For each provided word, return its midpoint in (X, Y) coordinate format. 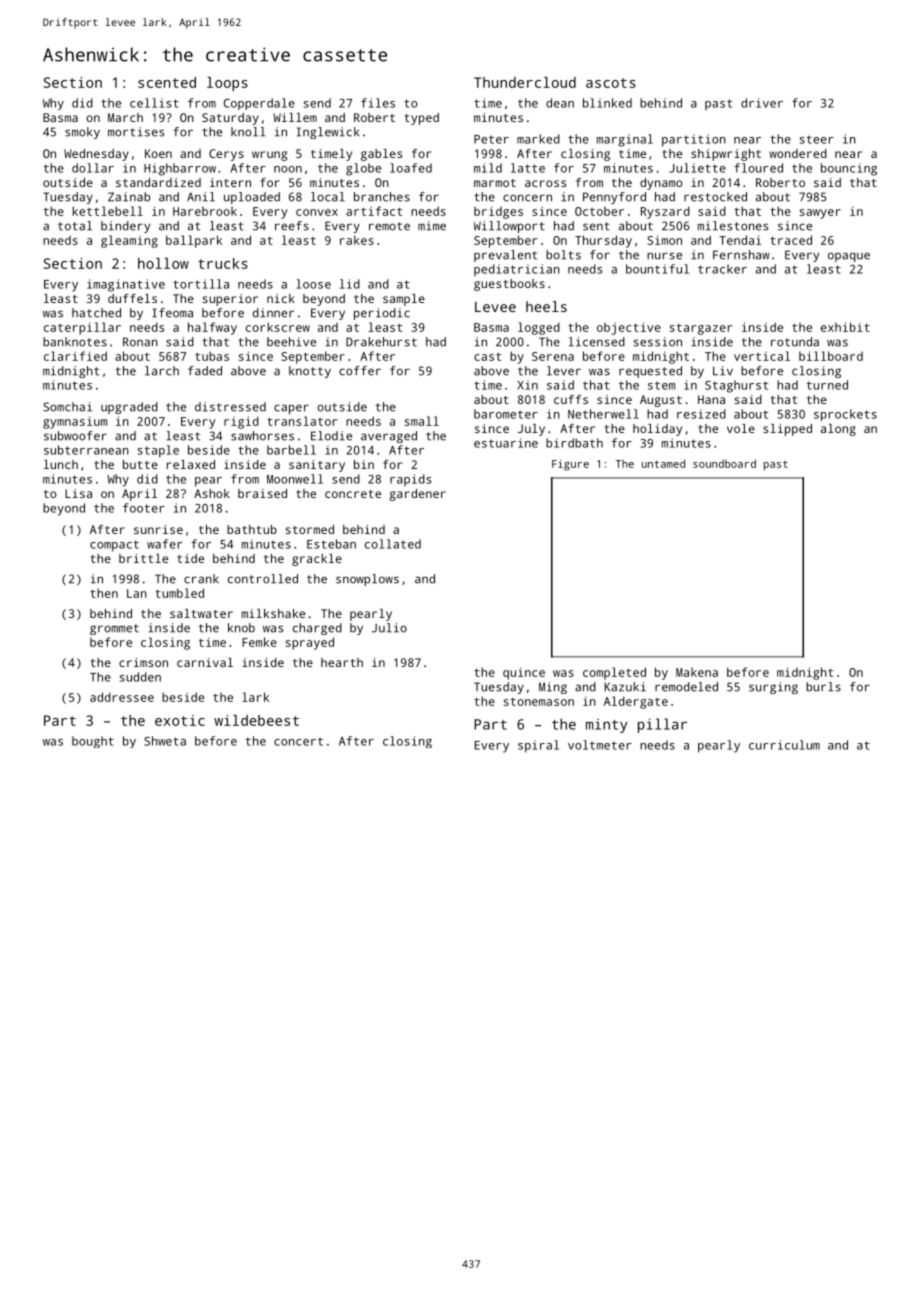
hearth (342, 662)
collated (393, 544)
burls (823, 687)
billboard (831, 356)
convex (317, 212)
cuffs (571, 399)
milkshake (273, 613)
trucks (223, 263)
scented (167, 82)
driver (762, 103)
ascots (611, 83)
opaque (849, 257)
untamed (663, 463)
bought (93, 742)
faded (205, 371)
